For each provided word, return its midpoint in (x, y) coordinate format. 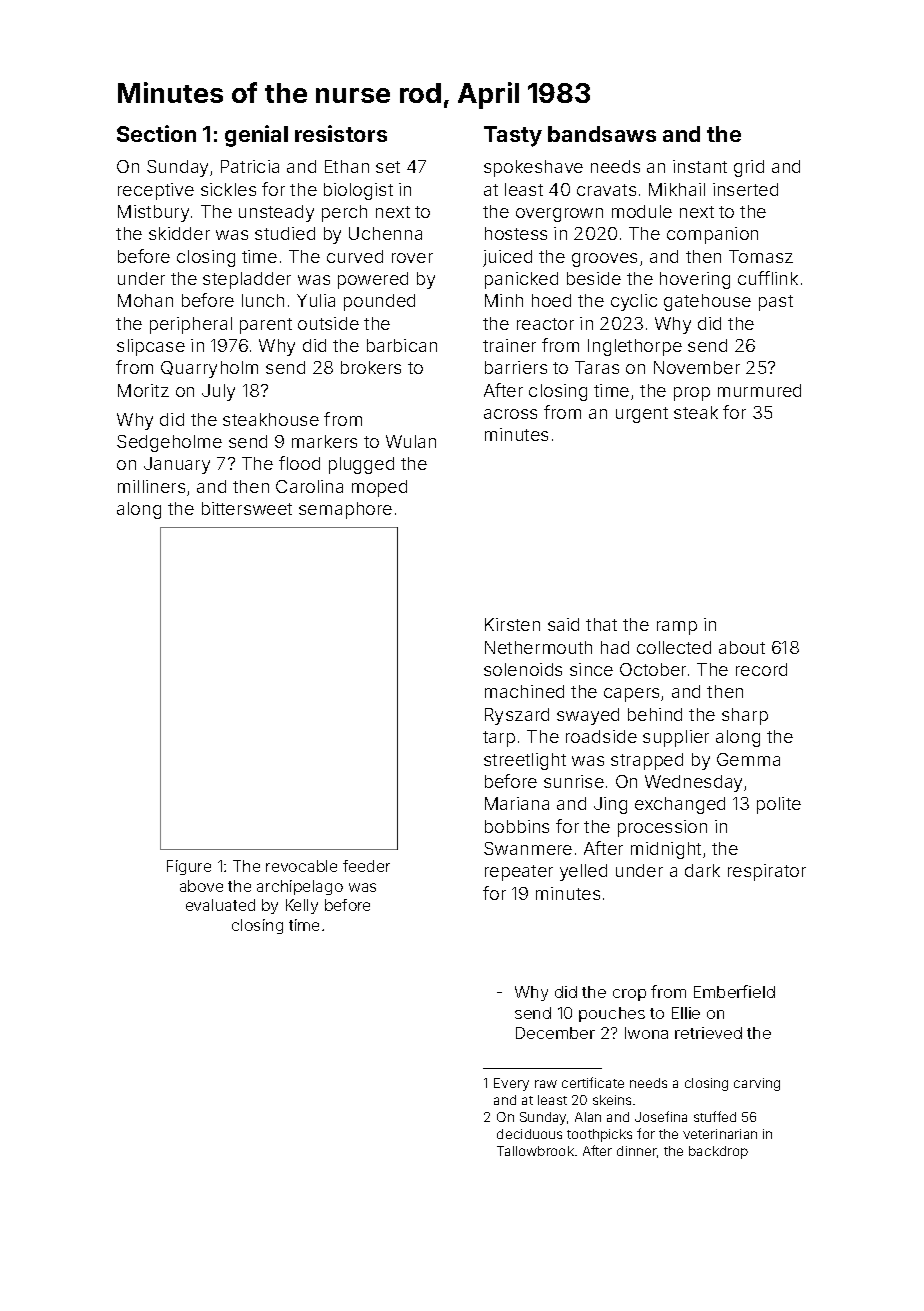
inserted (745, 189)
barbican (402, 345)
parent (266, 326)
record (761, 669)
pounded (379, 302)
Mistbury (153, 213)
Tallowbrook (535, 1151)
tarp (499, 739)
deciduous (529, 1134)
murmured (759, 390)
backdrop (718, 1152)
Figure (189, 867)
